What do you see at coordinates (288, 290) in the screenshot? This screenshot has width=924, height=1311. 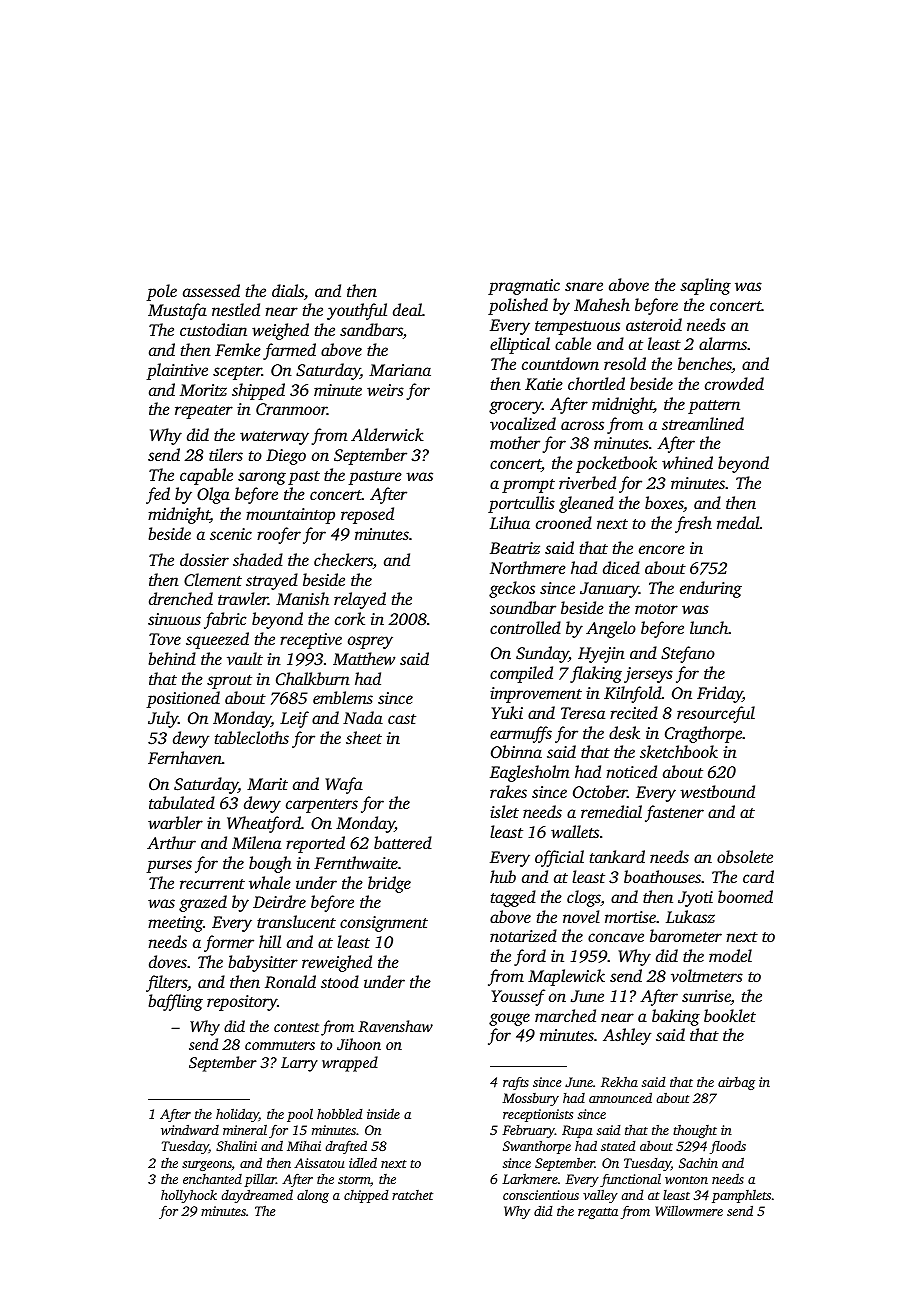 I see `dials` at bounding box center [288, 290].
